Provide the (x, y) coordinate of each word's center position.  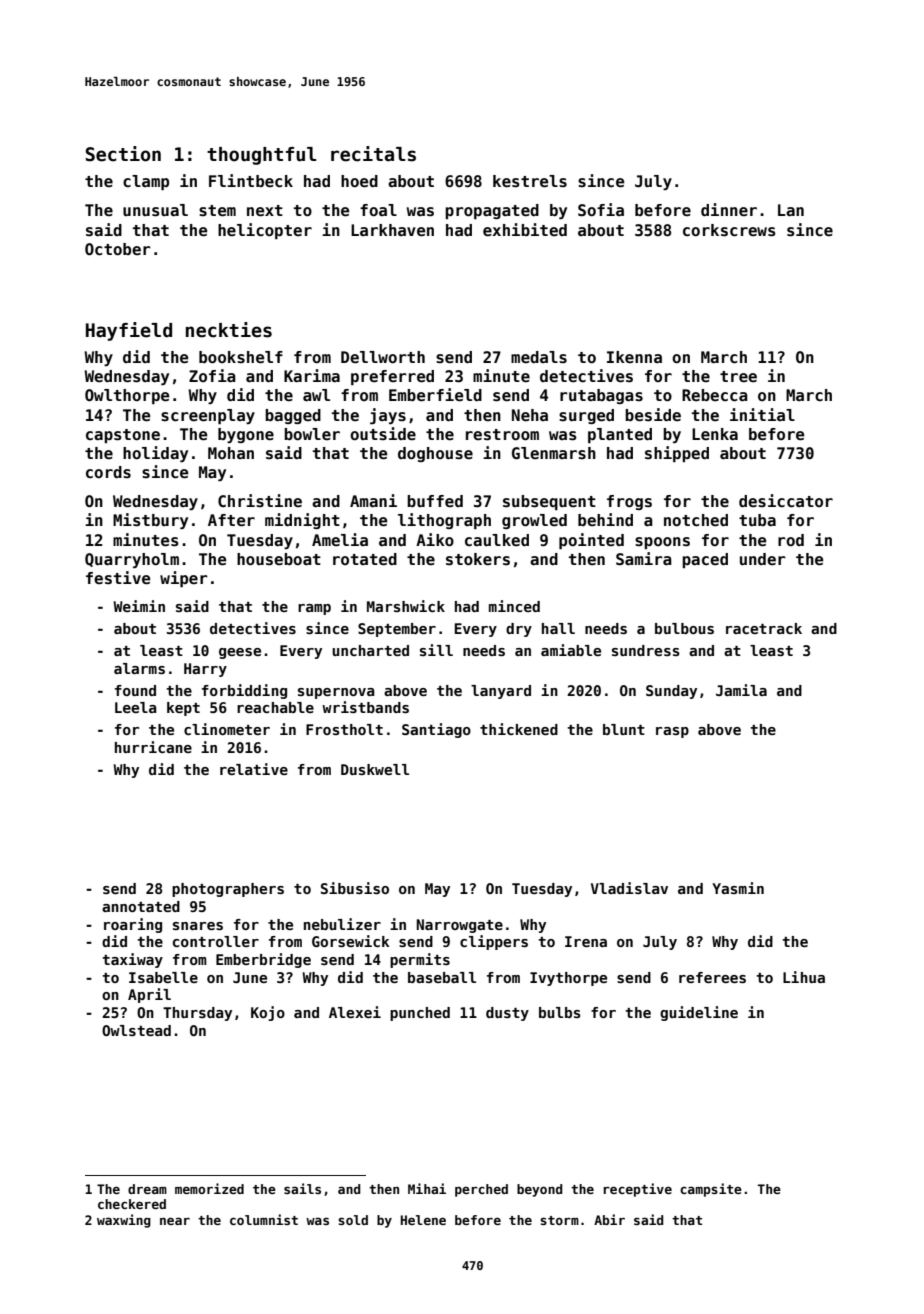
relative (254, 769)
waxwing (124, 1221)
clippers (494, 942)
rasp (672, 732)
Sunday (671, 692)
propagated (492, 211)
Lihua (804, 977)
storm (559, 1220)
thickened (519, 729)
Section (123, 154)
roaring (133, 925)
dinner (729, 210)
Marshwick (406, 606)
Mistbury (150, 521)
